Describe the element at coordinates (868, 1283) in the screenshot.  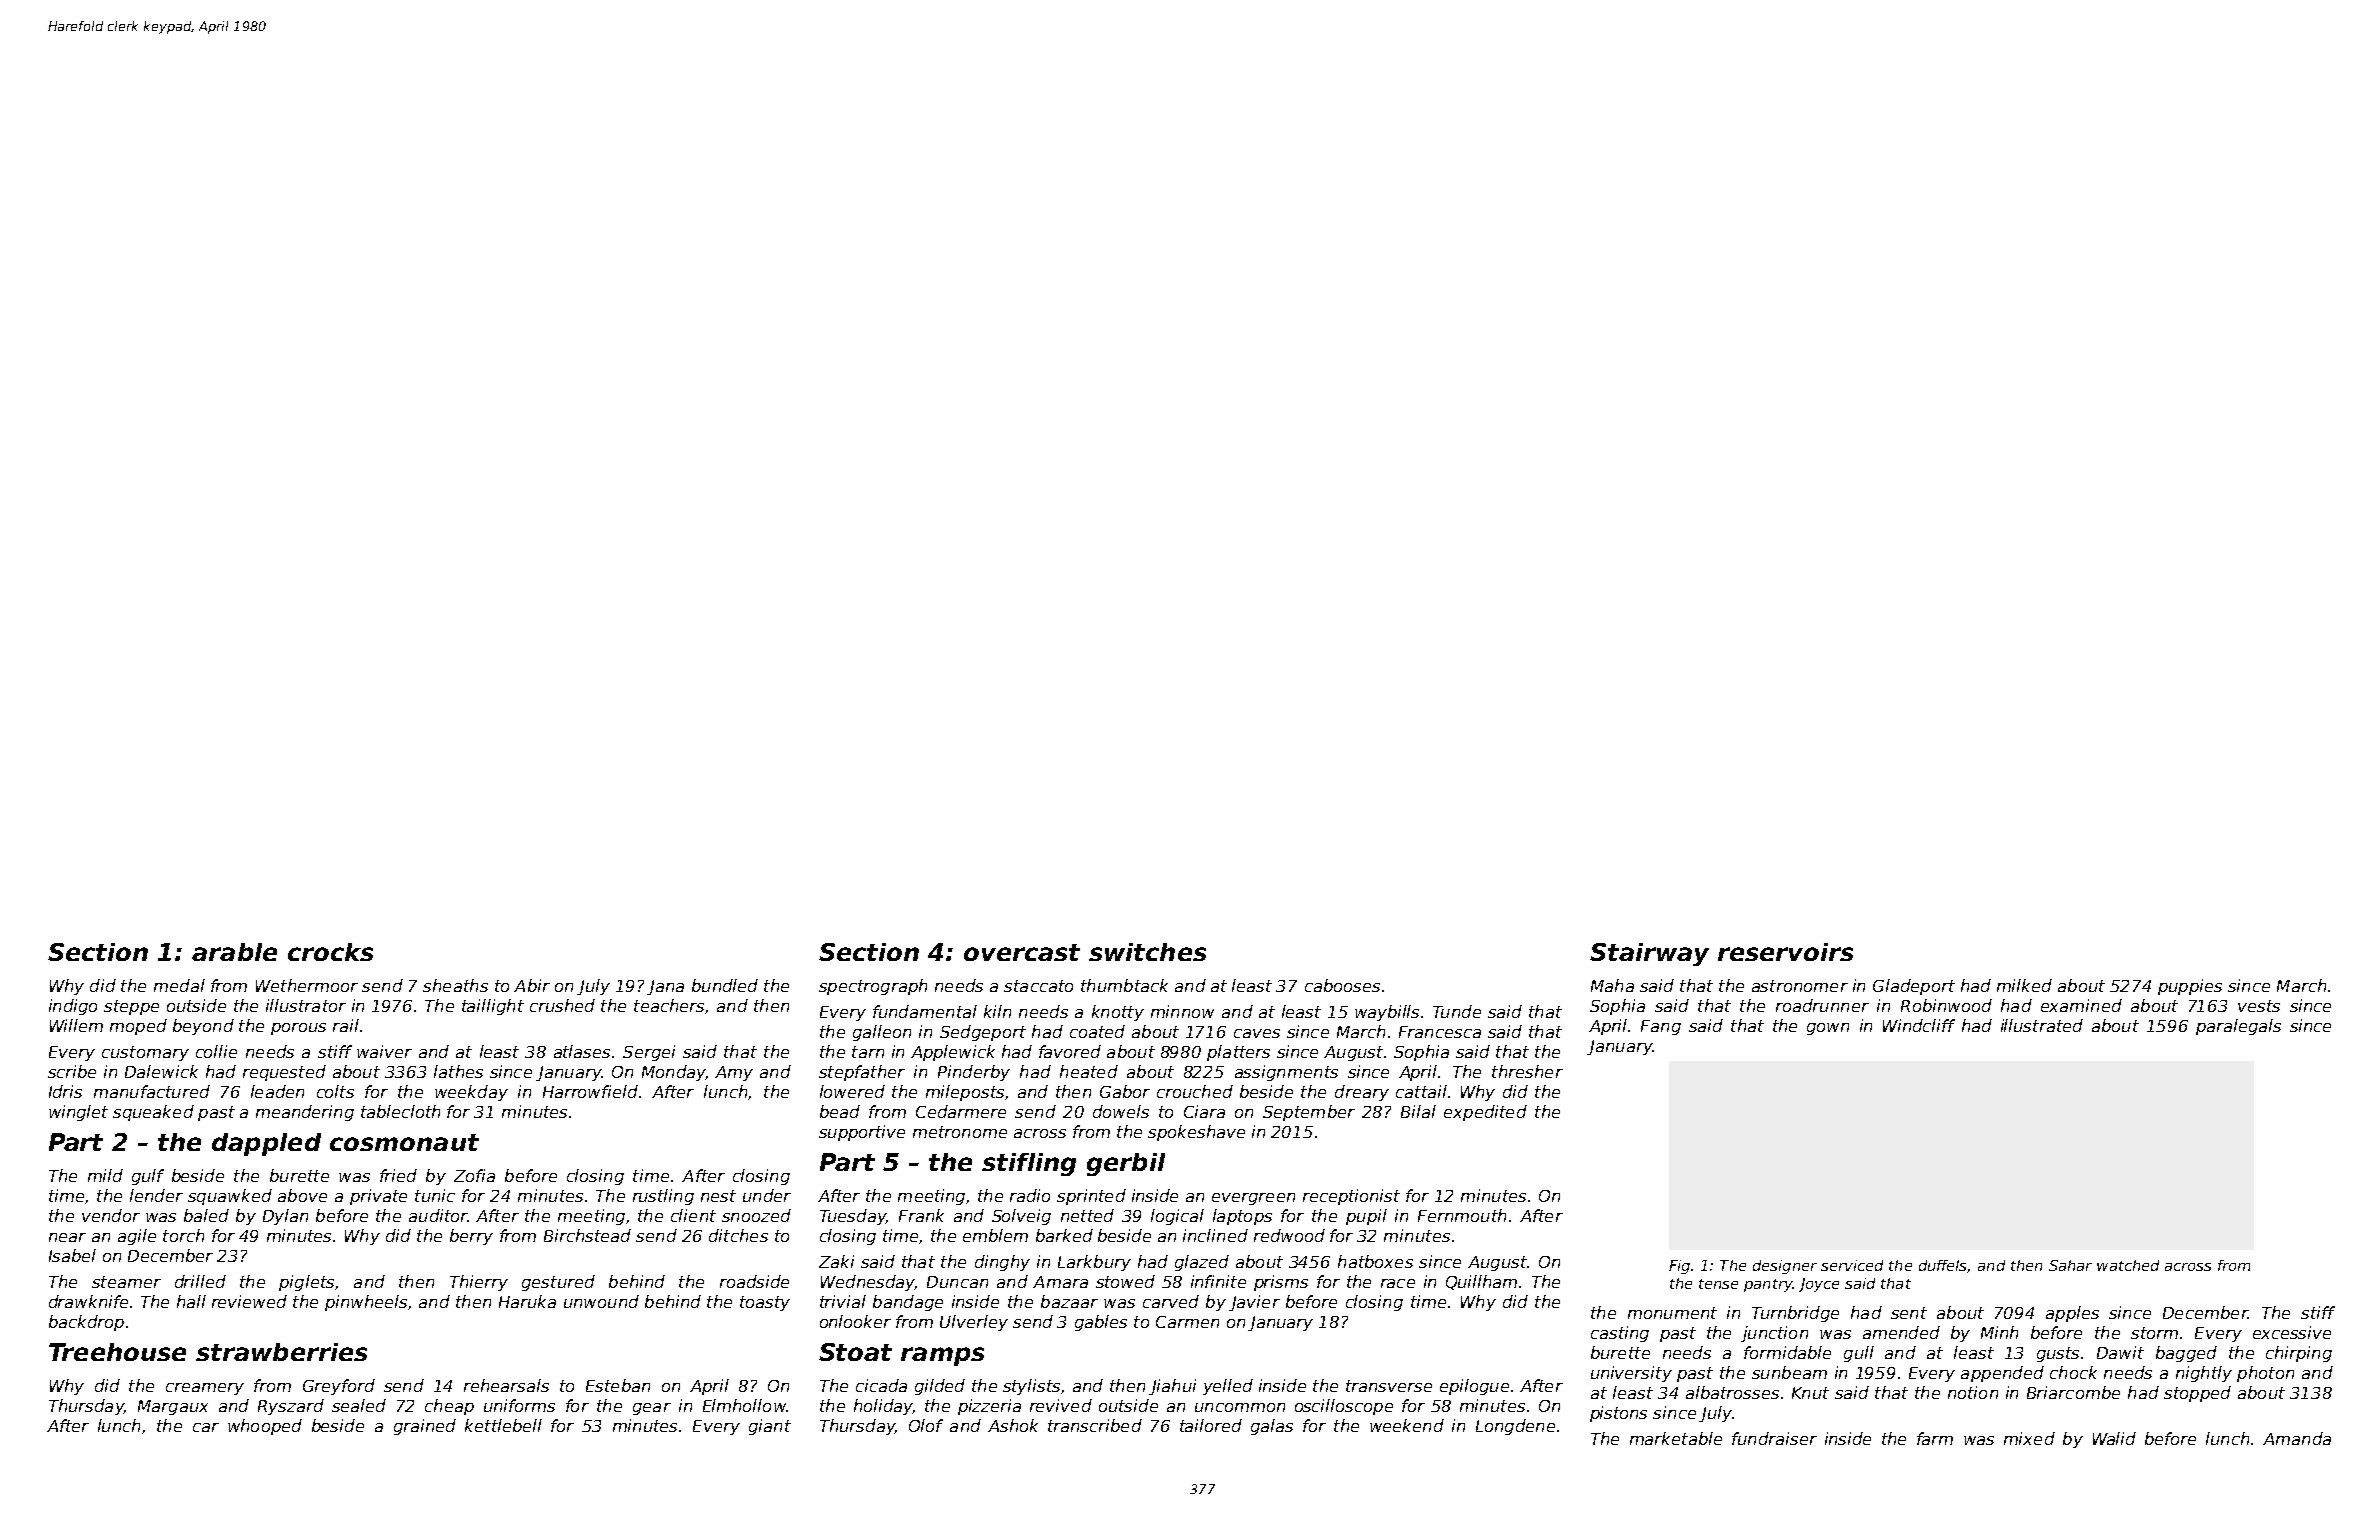
I see `Wednesday` at that location.
